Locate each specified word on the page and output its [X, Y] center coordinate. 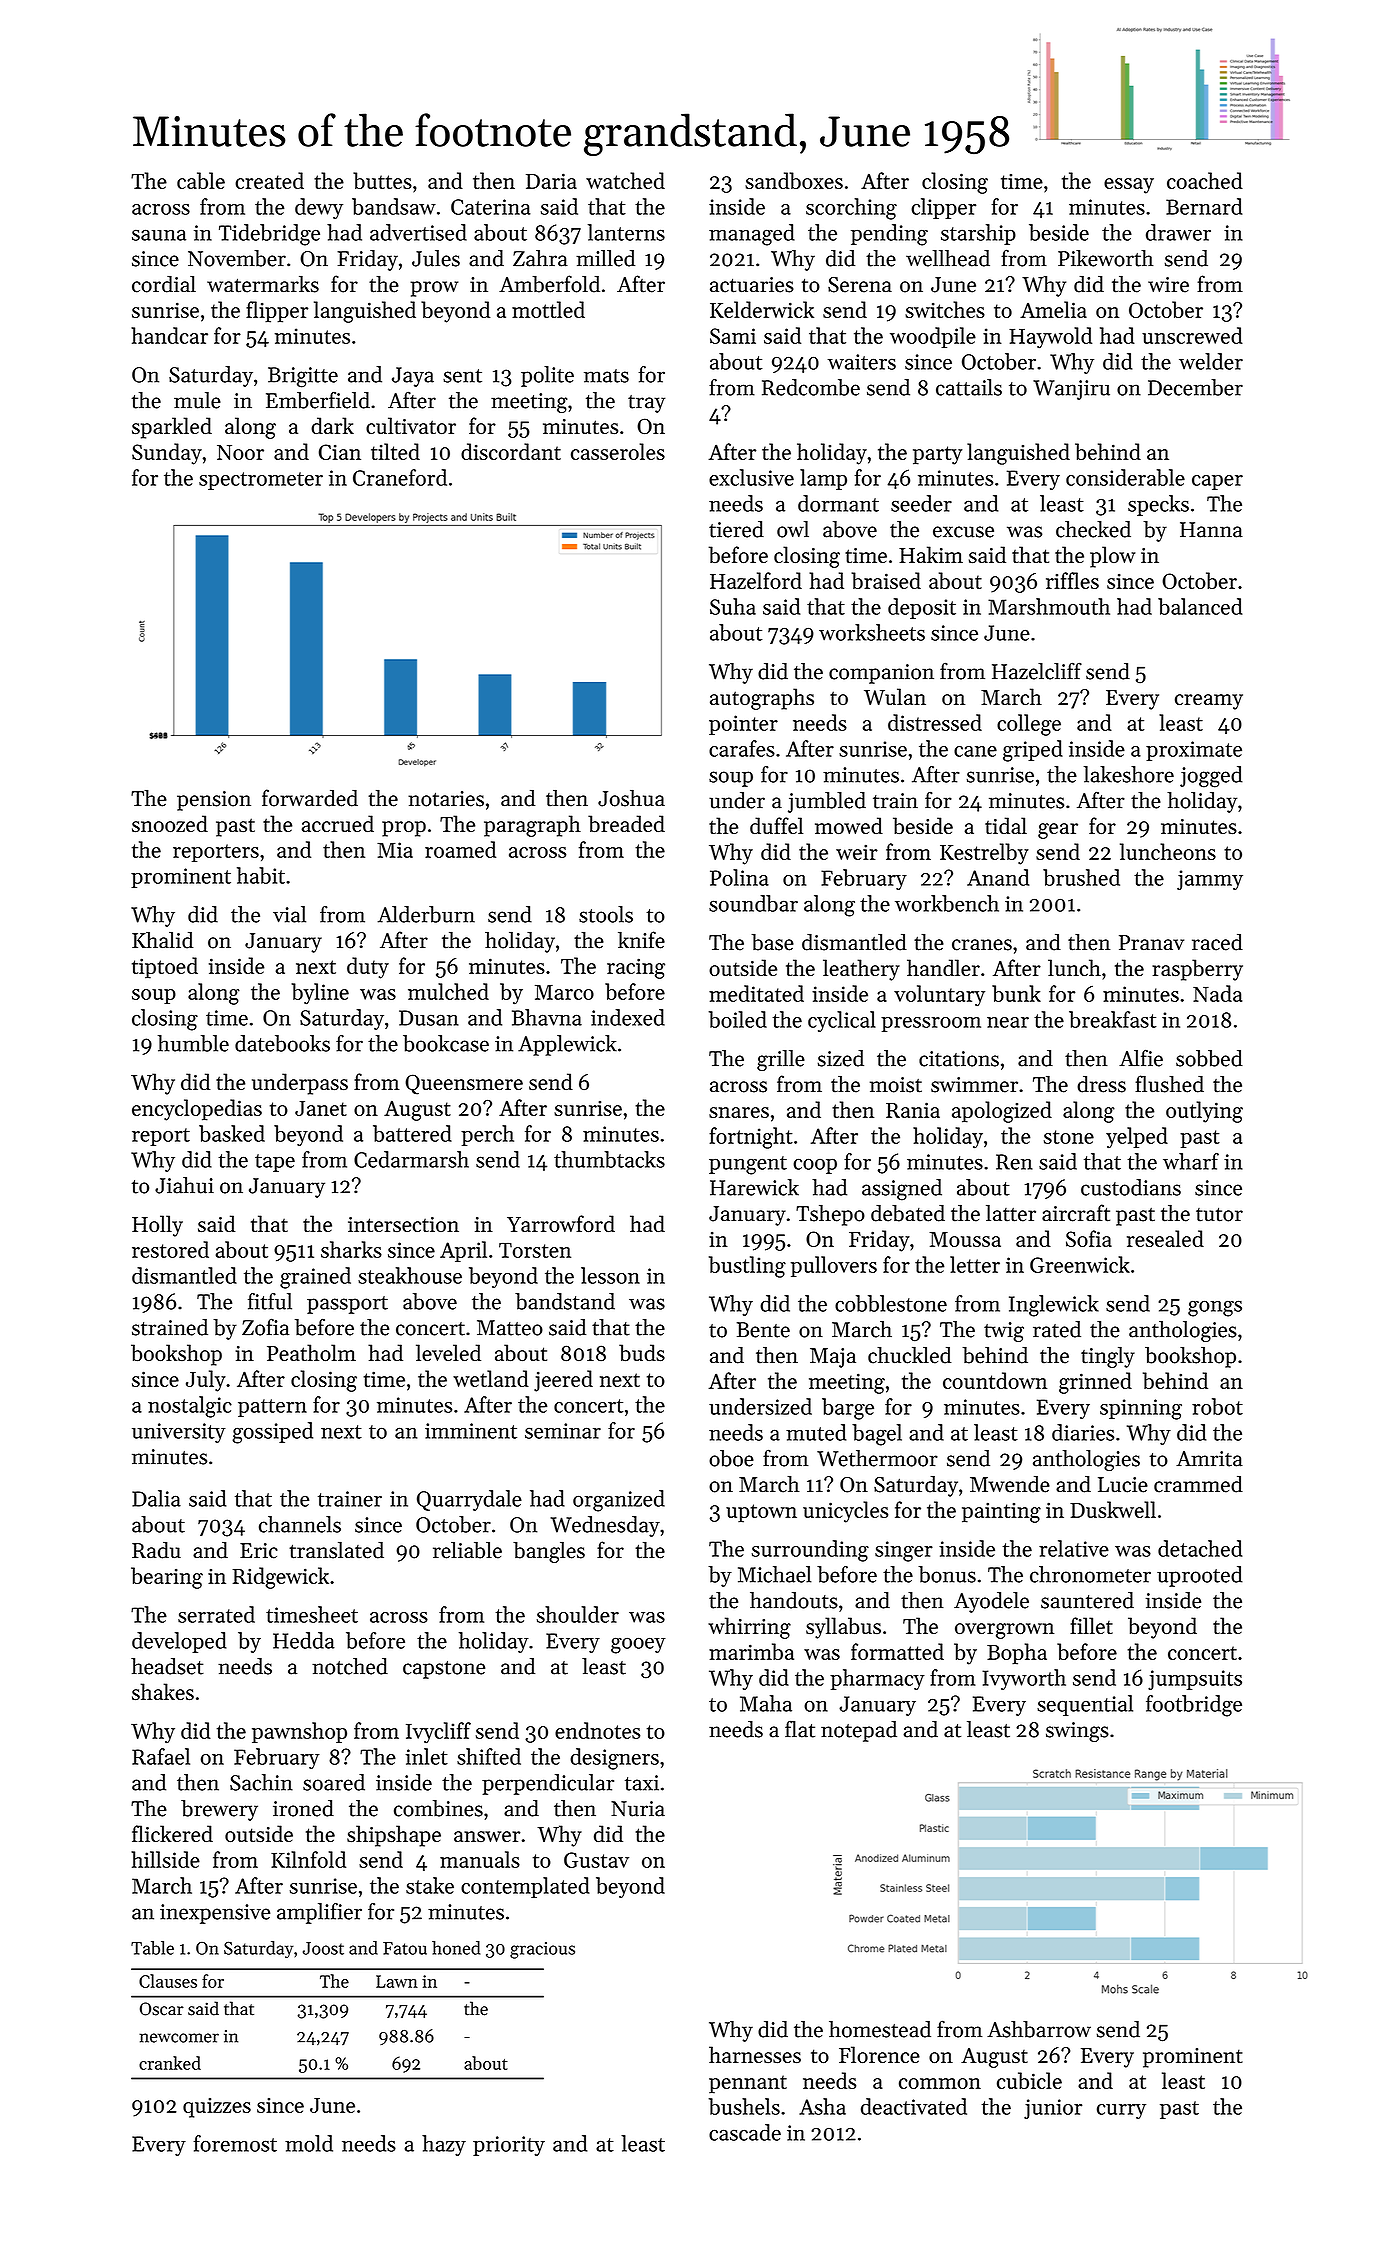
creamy [1209, 702]
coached [1205, 180]
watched [625, 180]
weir [857, 852]
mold [309, 2143]
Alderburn [426, 914]
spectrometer [261, 481]
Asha [822, 2106]
